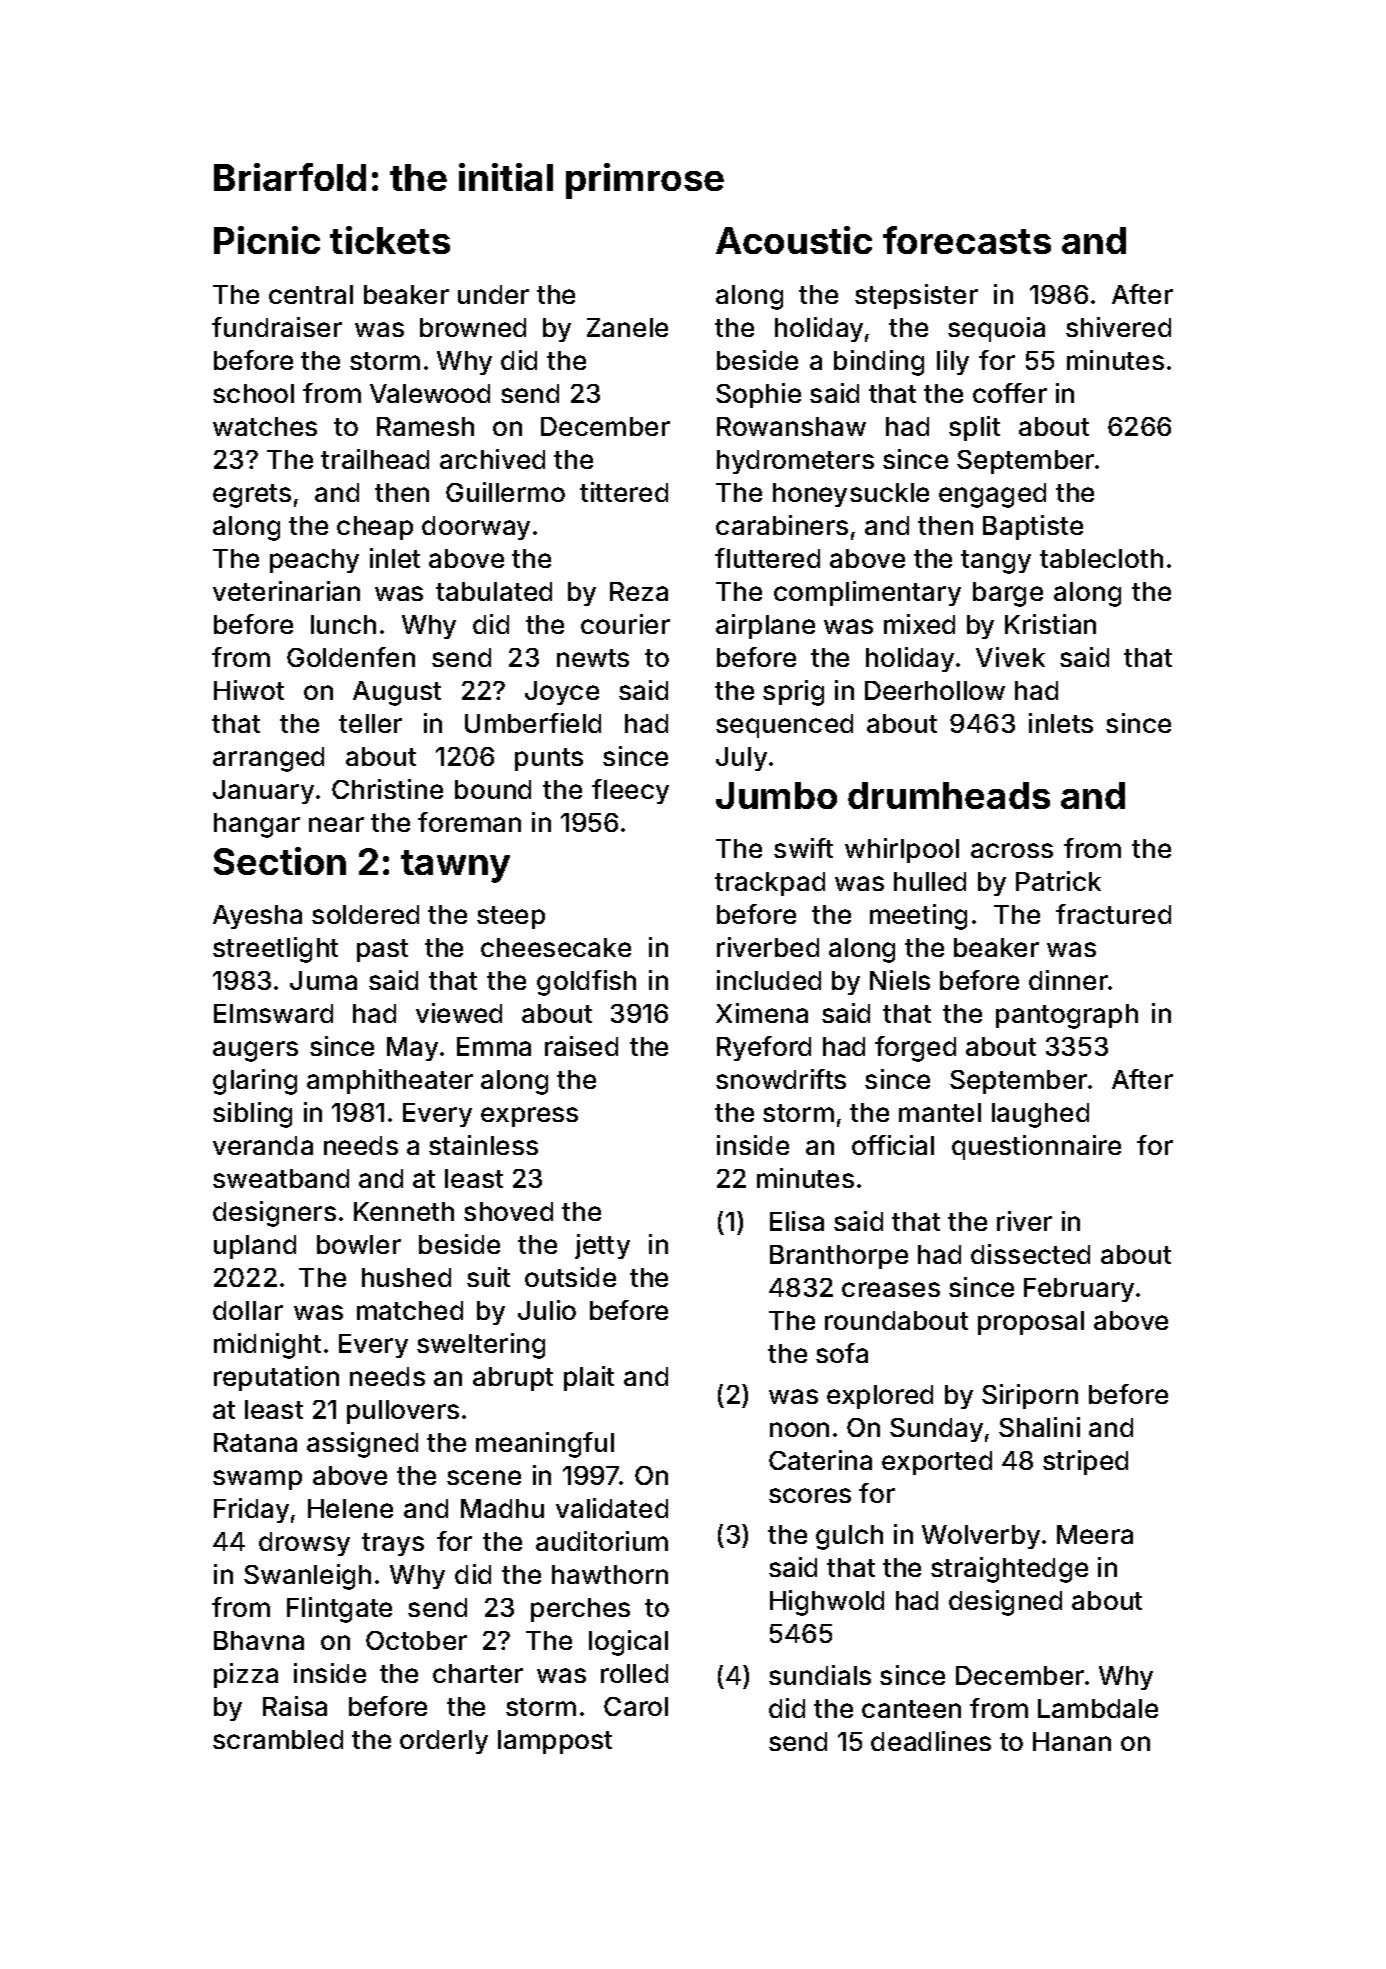 The width and height of the screenshot is (1386, 1969). I want to click on fractured, so click(1113, 914).
